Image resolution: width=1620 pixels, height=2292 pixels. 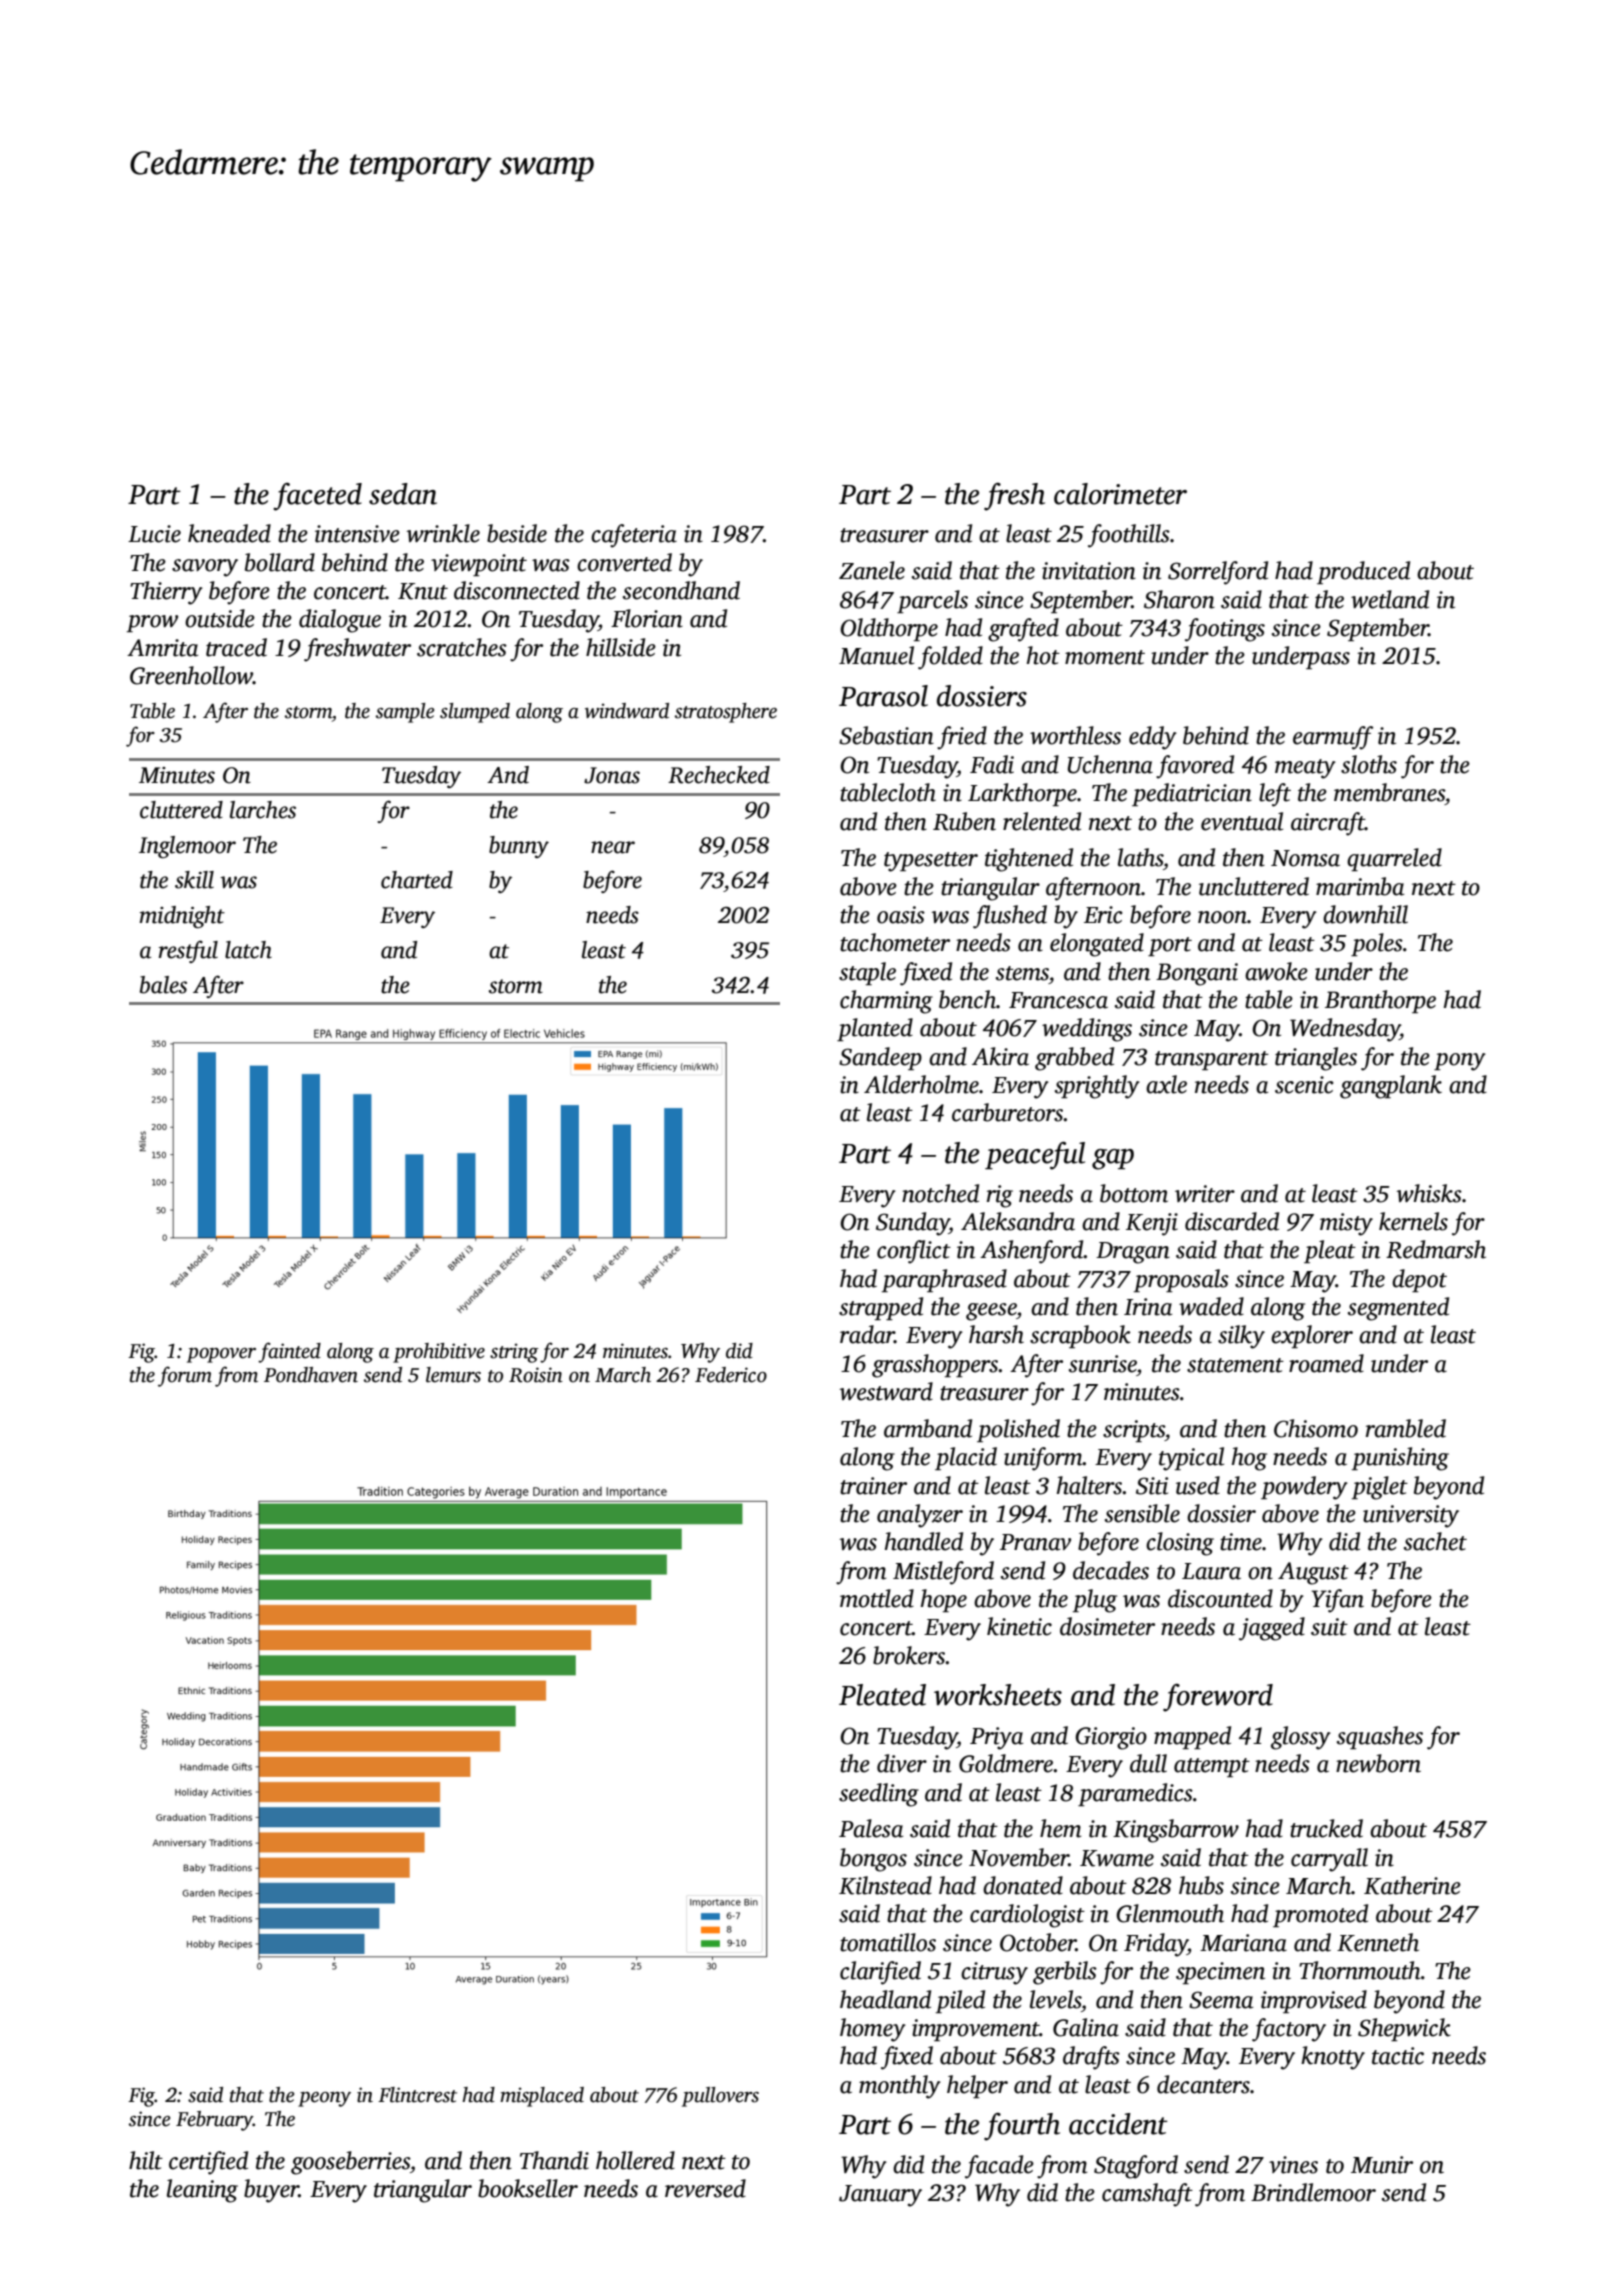 What do you see at coordinates (453, 1375) in the image?
I see `lemurs` at bounding box center [453, 1375].
